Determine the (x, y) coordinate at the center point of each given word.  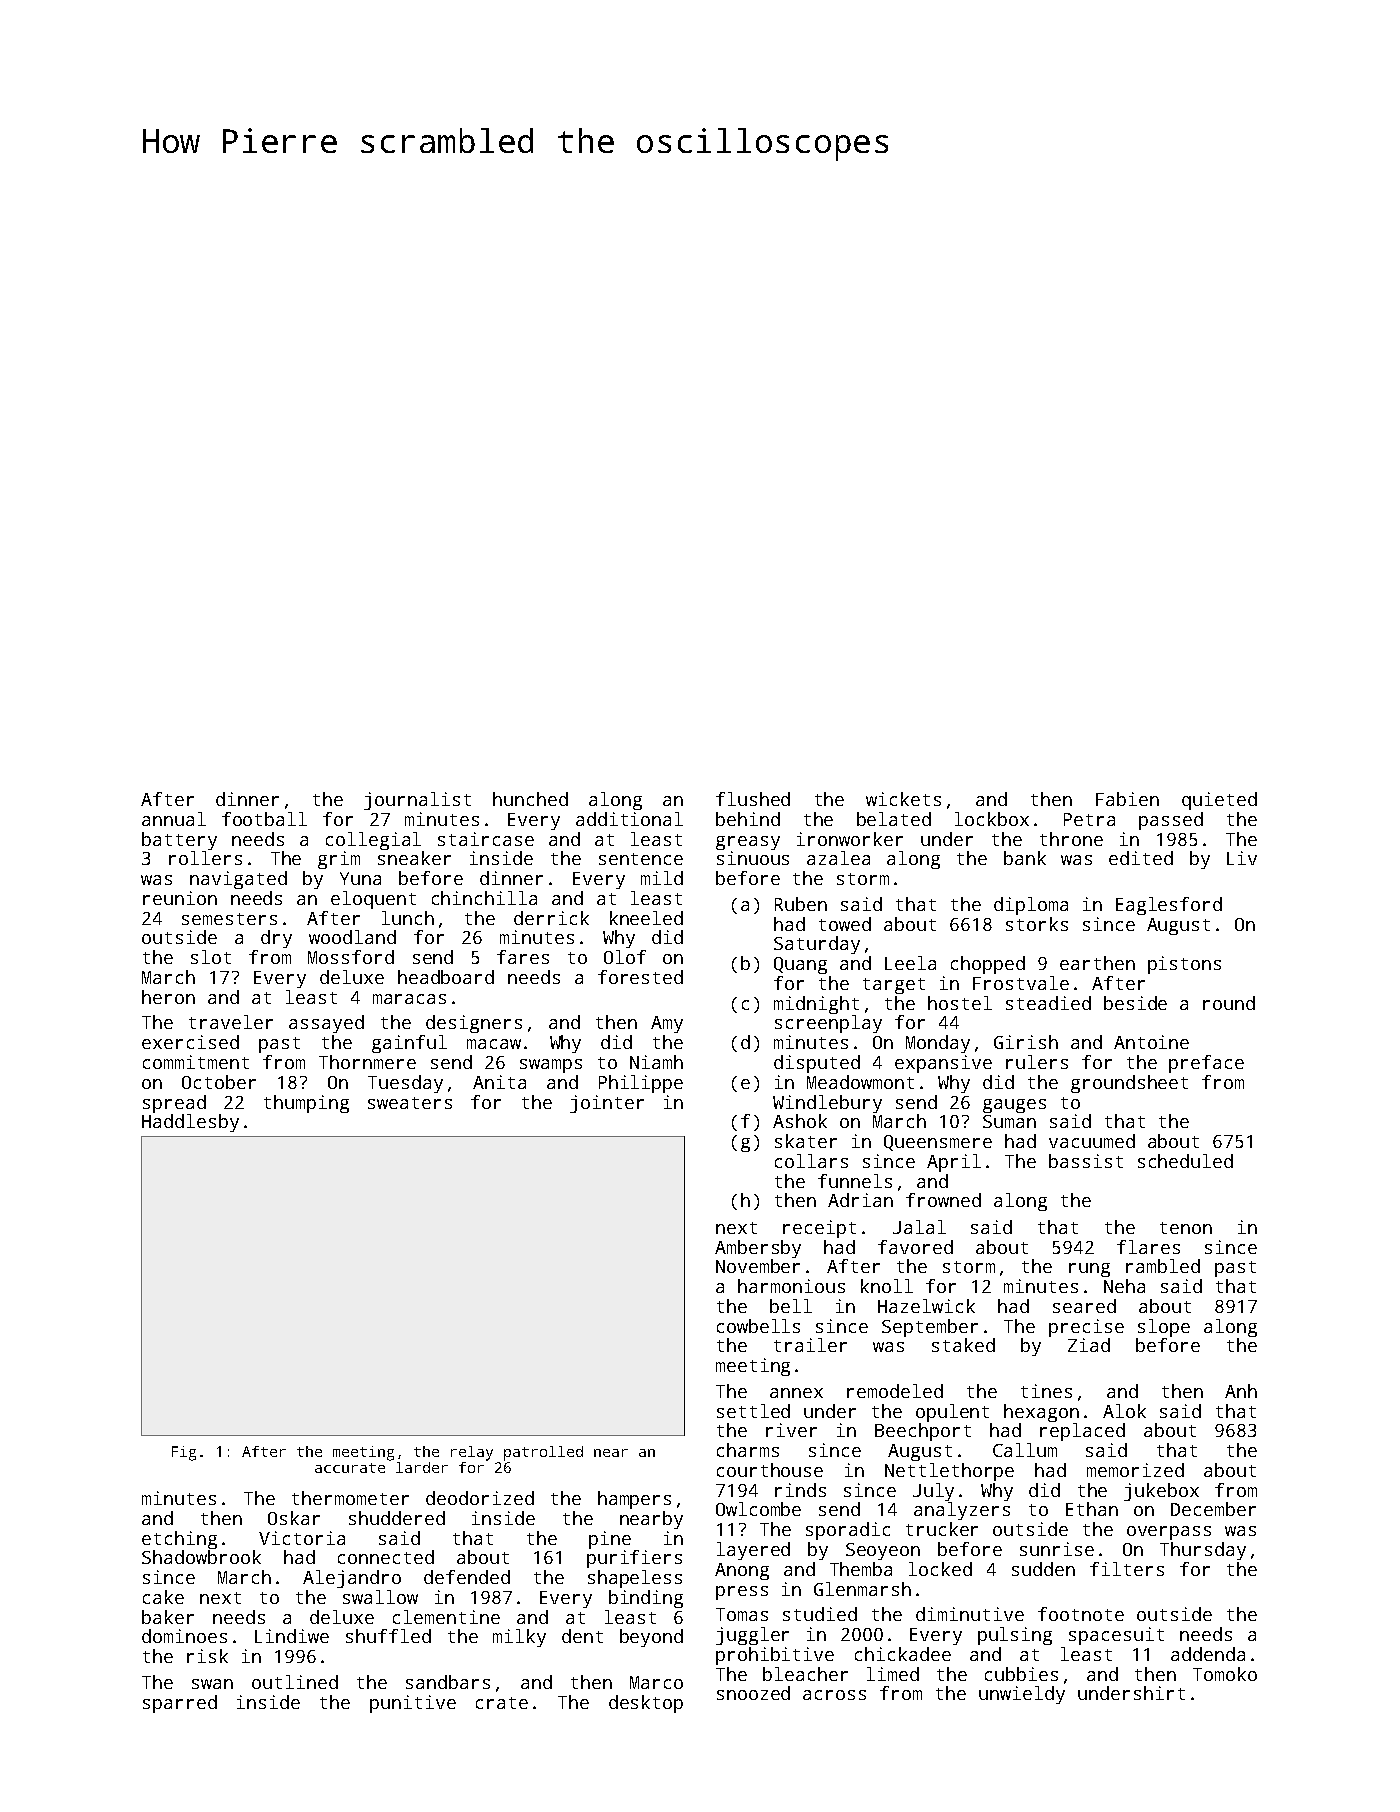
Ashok (800, 1121)
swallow (380, 1597)
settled (753, 1411)
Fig (184, 1453)
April (954, 1163)
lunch (408, 918)
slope (1164, 1328)
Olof (625, 957)
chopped (988, 965)
